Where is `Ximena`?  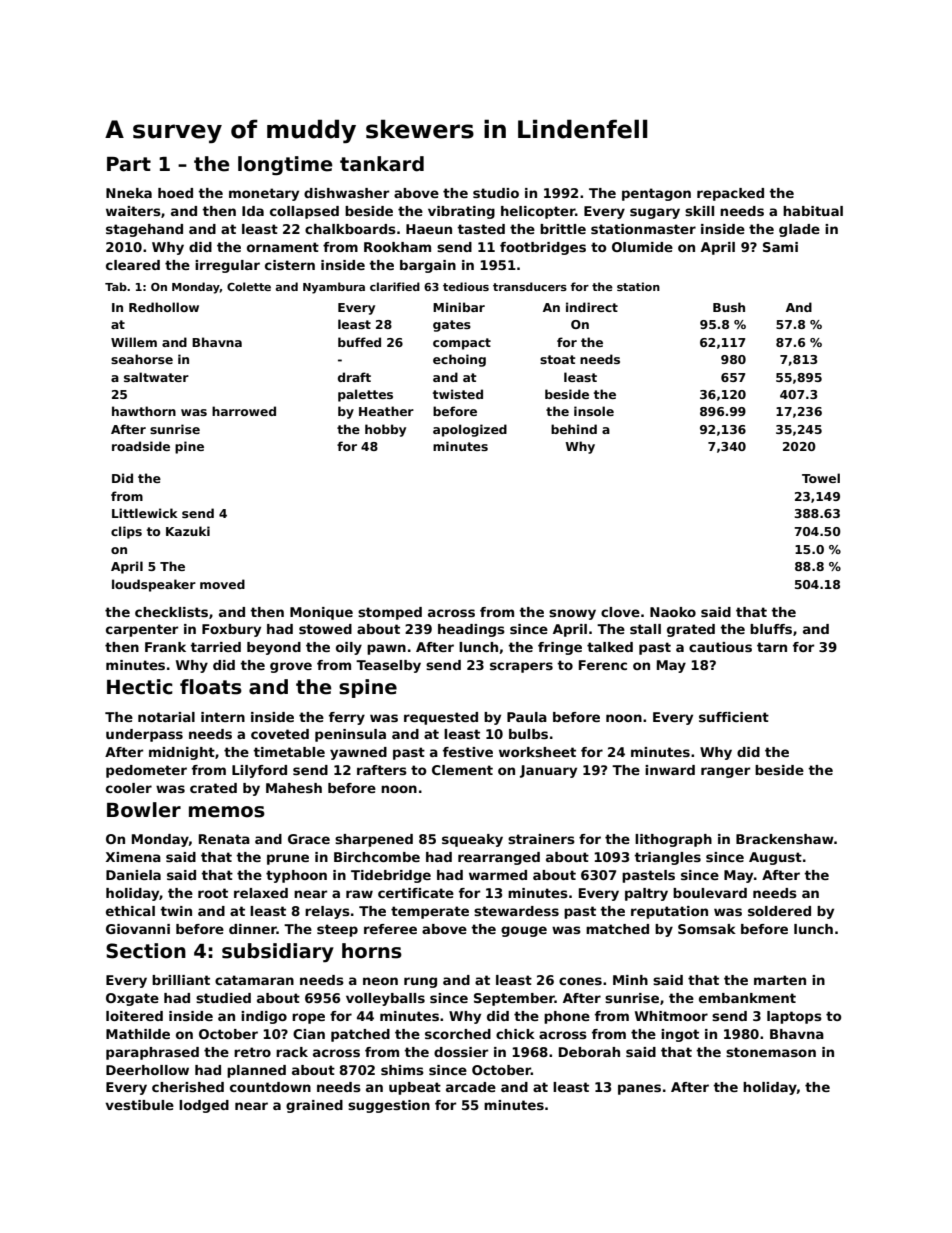
Ximena is located at coordinates (133, 857).
